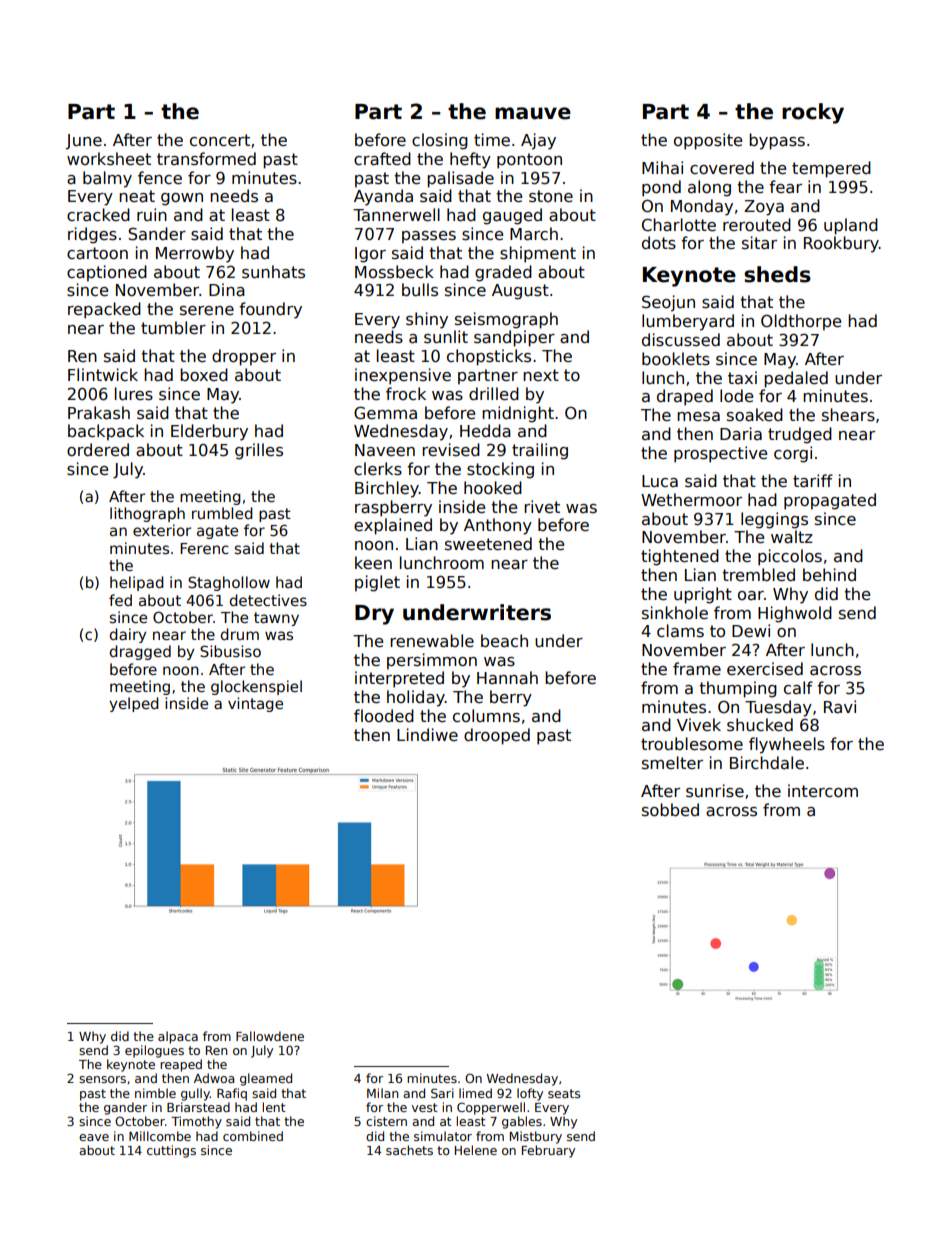 The width and height of the screenshot is (952, 1233). Describe the element at coordinates (801, 322) in the screenshot. I see `Oldthorpe` at that location.
